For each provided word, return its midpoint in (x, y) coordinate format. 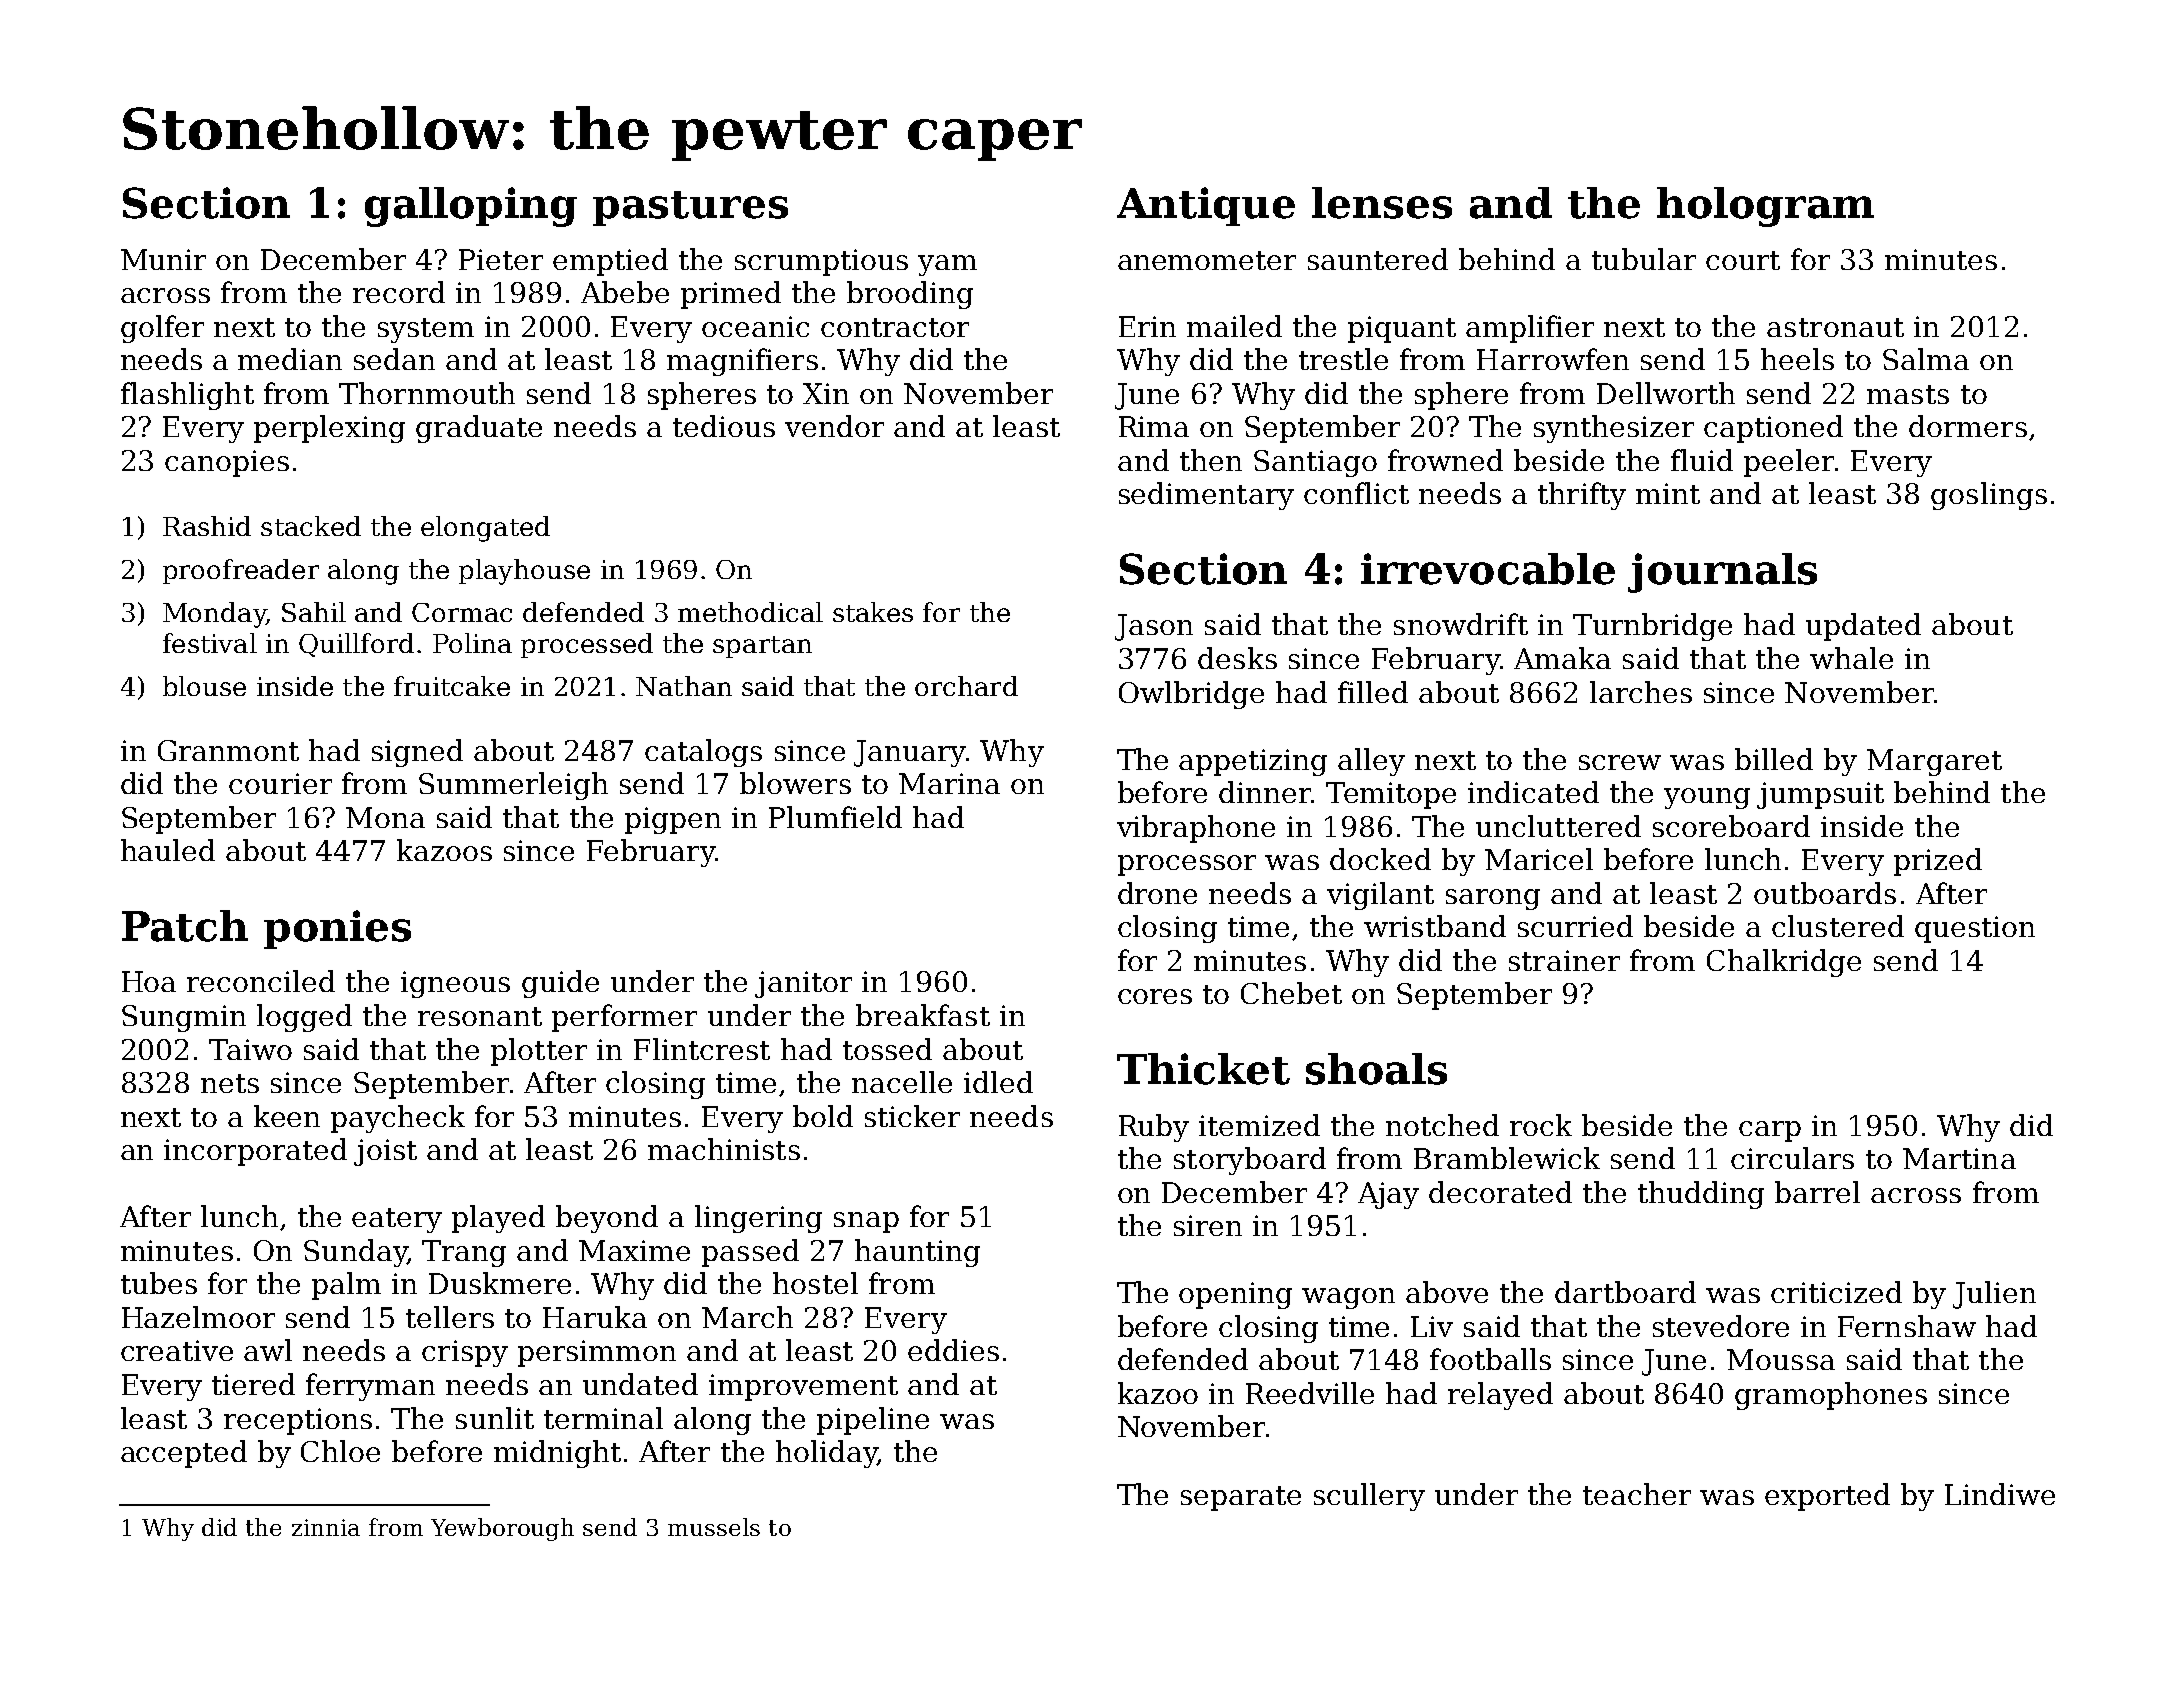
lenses (1382, 203)
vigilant (1380, 896)
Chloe (340, 1451)
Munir (163, 259)
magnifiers (742, 362)
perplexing (329, 429)
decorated (1500, 1192)
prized (1938, 862)
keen (287, 1116)
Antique (1206, 206)
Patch (185, 926)
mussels (714, 1527)
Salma (1926, 359)
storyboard (1250, 1161)
